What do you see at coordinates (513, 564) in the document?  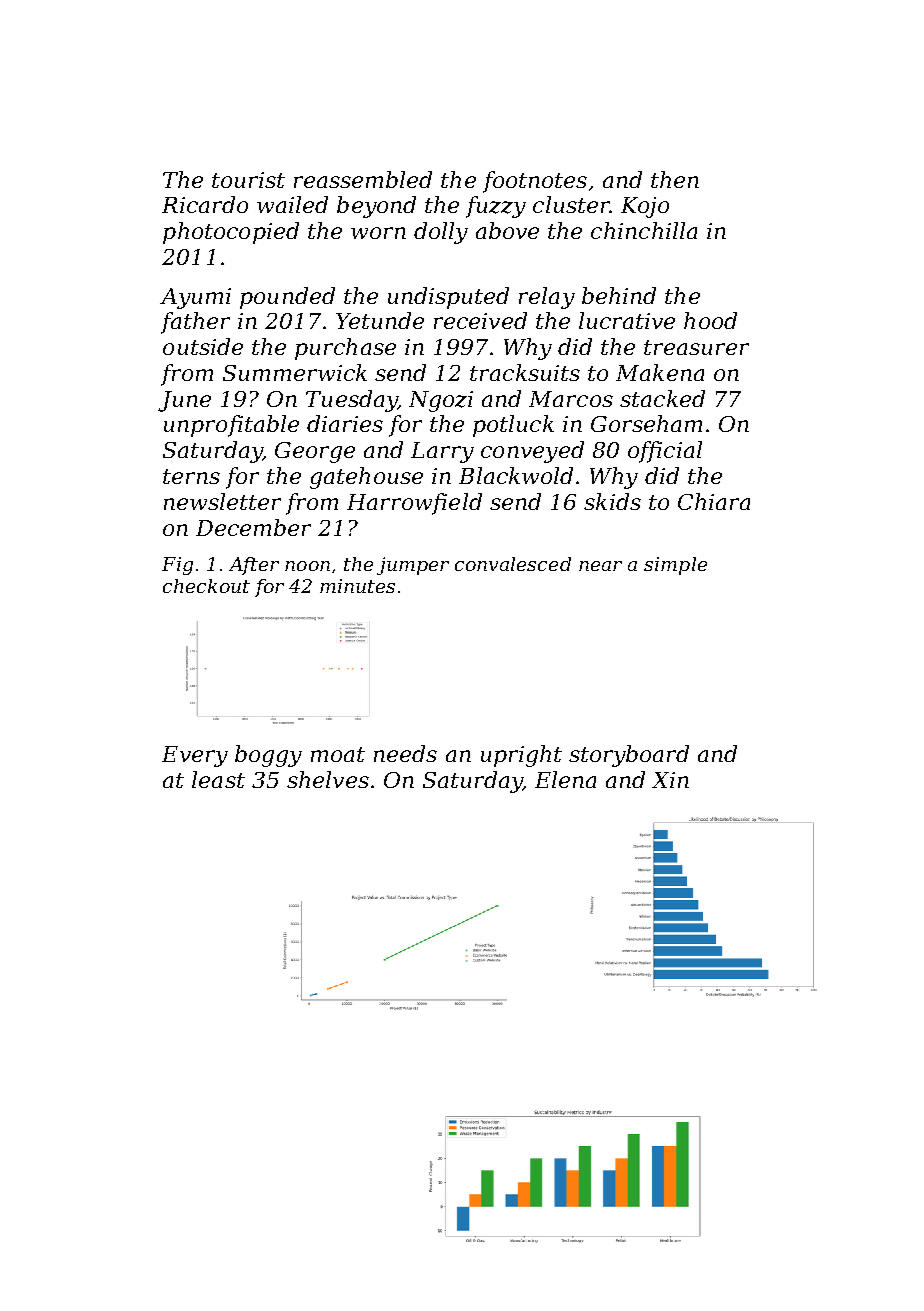 I see `convalesced` at bounding box center [513, 564].
